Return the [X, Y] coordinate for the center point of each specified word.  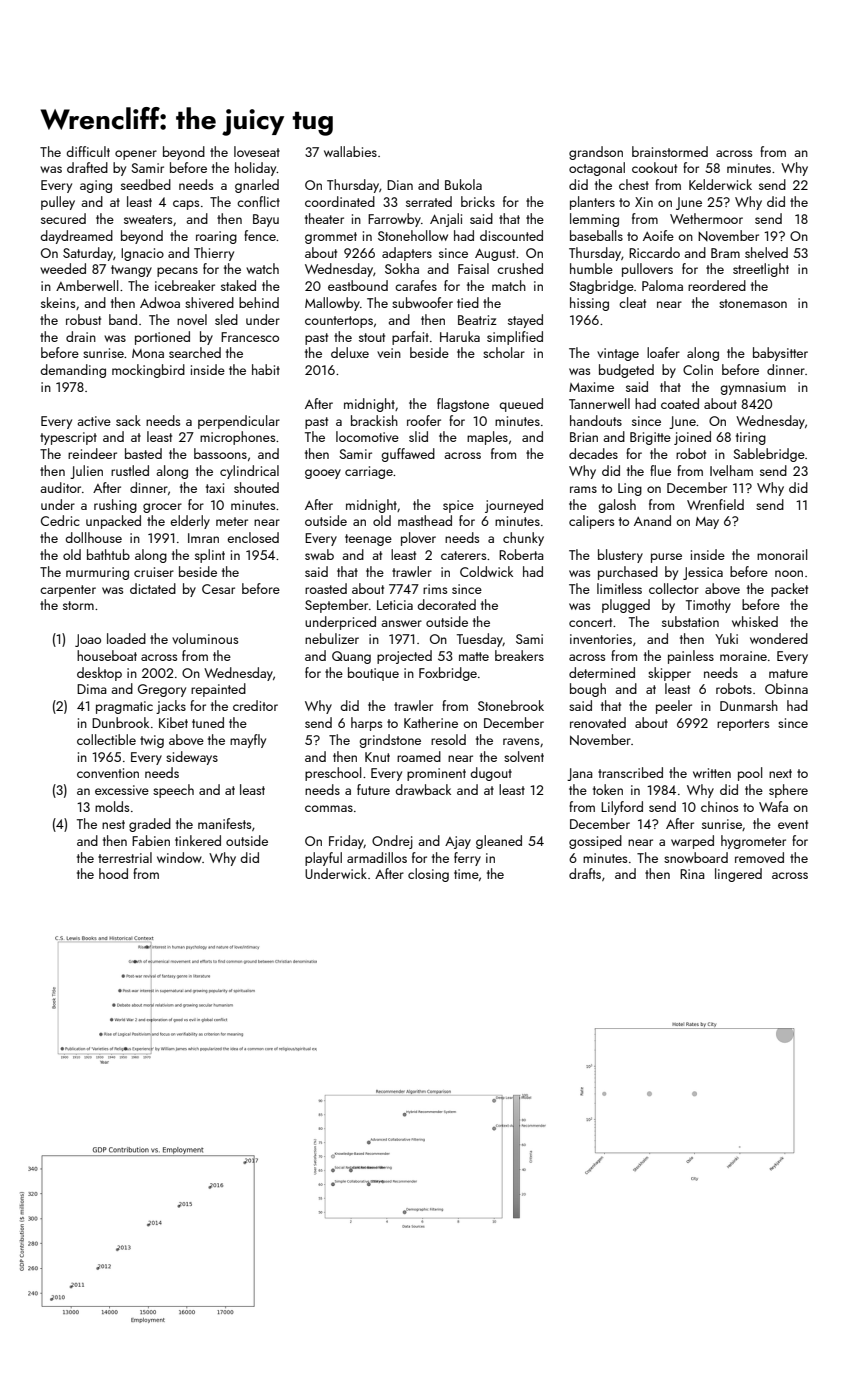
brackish [374, 420]
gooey [323, 474]
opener [136, 155]
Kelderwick [720, 184]
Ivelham [731, 470]
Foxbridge [448, 674]
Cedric [60, 520]
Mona [148, 353]
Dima [92, 689]
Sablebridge [769, 455]
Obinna [786, 688]
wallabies [350, 151]
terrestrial [125, 857]
